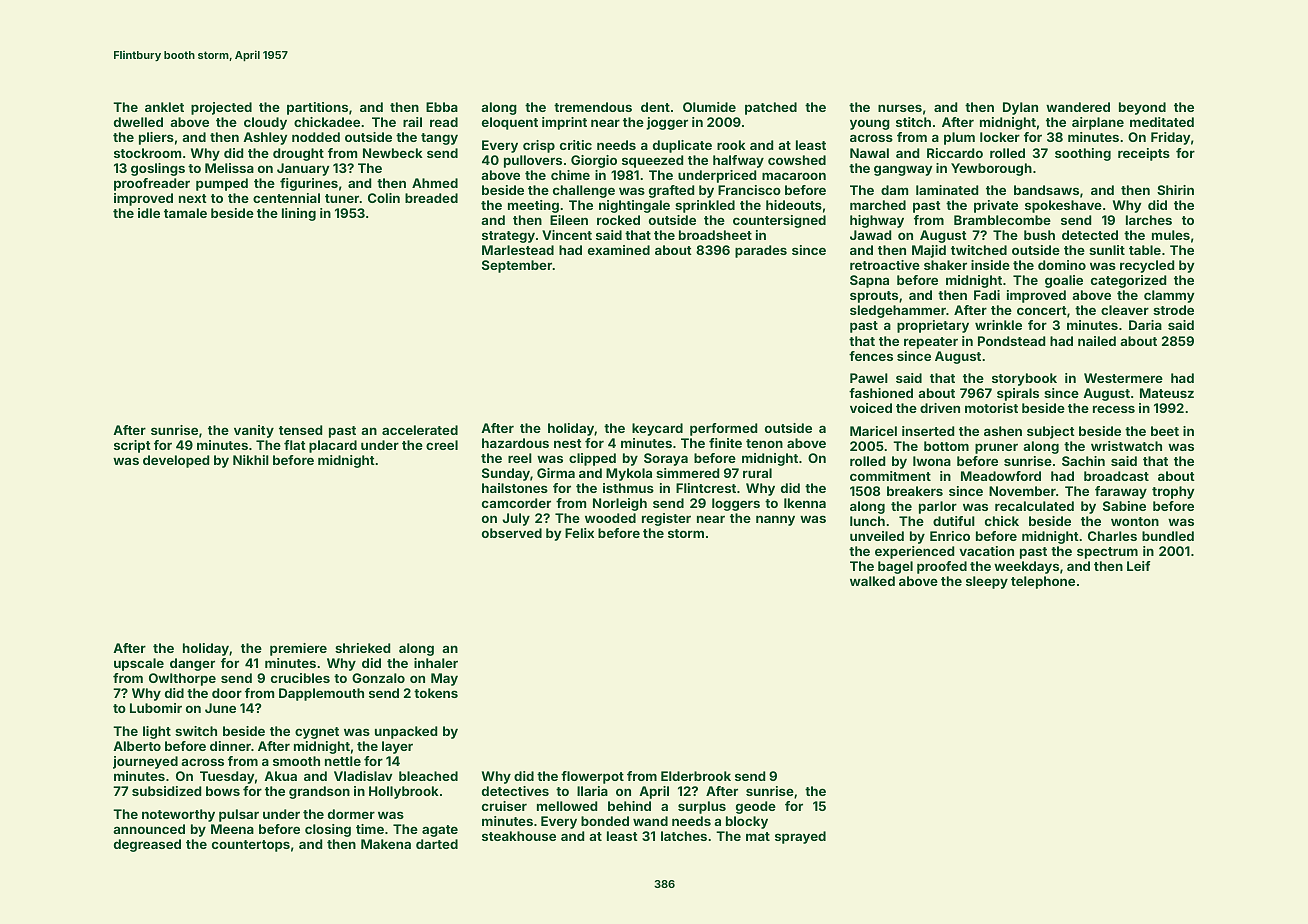 Image resolution: width=1308 pixels, height=924 pixels. Describe the element at coordinates (592, 777) in the document. I see `flowerpot` at that location.
